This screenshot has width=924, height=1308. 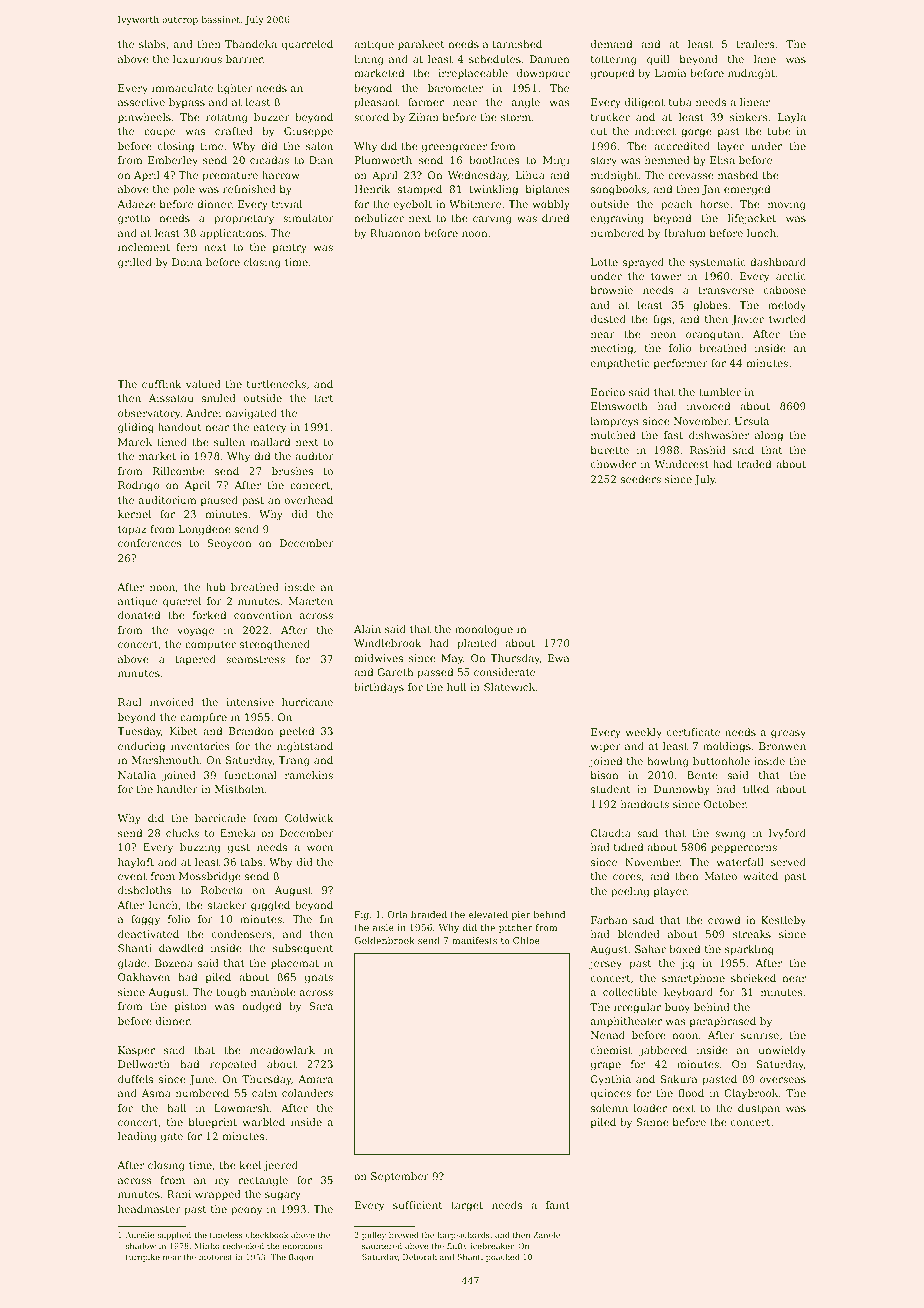 I want to click on turnpike, so click(x=143, y=1258).
